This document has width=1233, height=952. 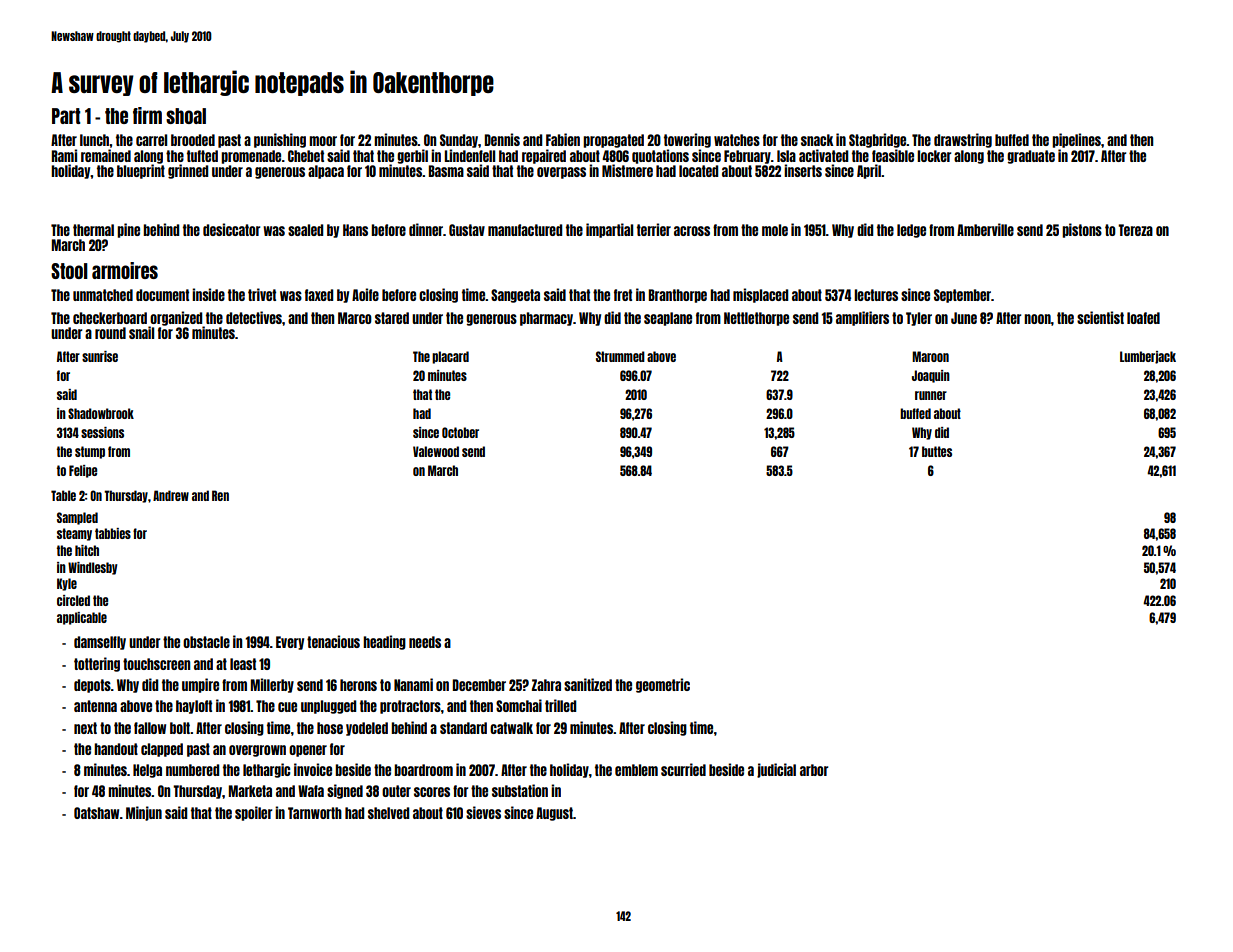 What do you see at coordinates (82, 618) in the document?
I see `applicable` at bounding box center [82, 618].
